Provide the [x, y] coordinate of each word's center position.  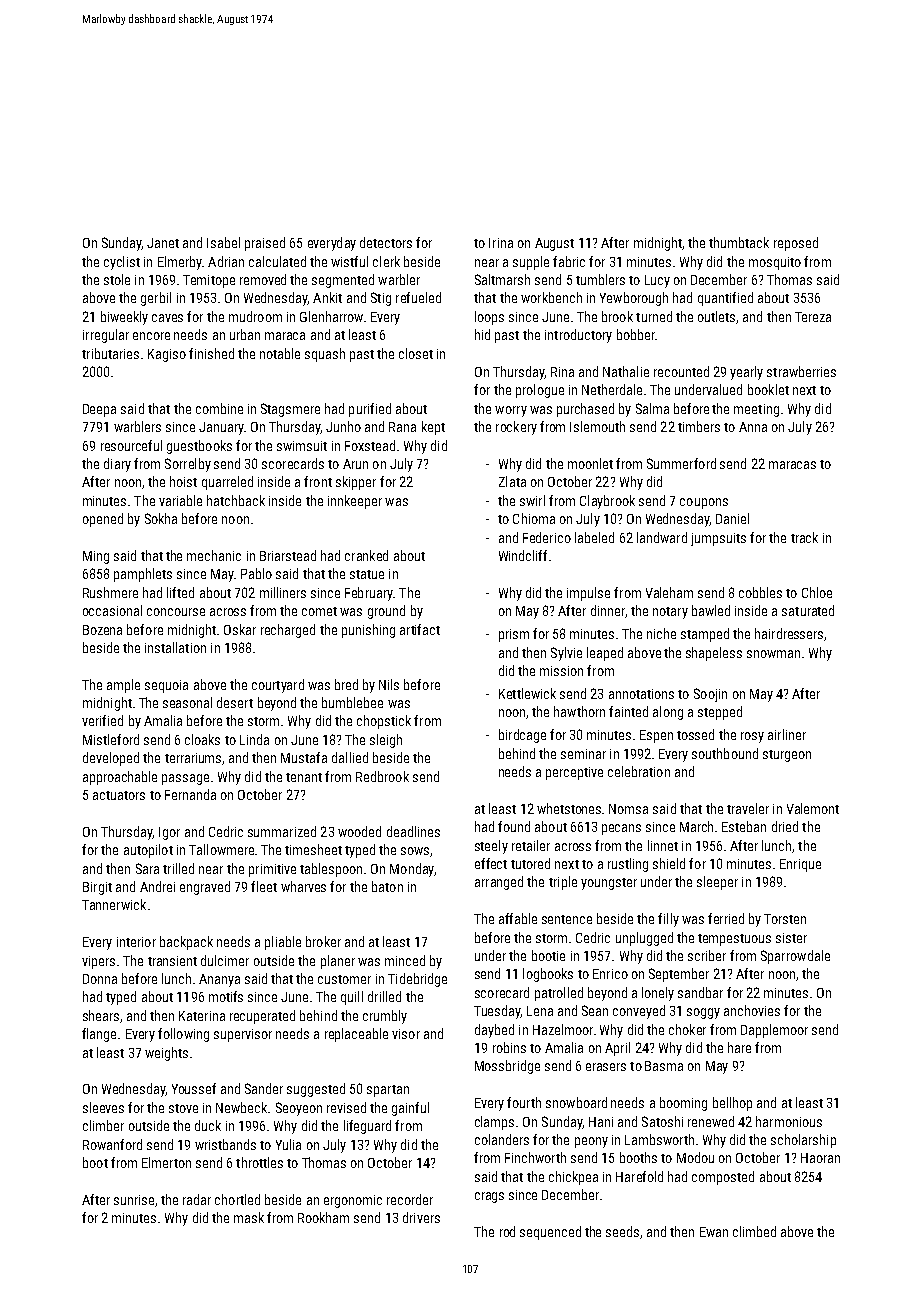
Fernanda [190, 794]
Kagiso [167, 355]
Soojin [710, 695]
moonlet [590, 463]
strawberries [801, 371]
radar [197, 1199]
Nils [389, 684]
